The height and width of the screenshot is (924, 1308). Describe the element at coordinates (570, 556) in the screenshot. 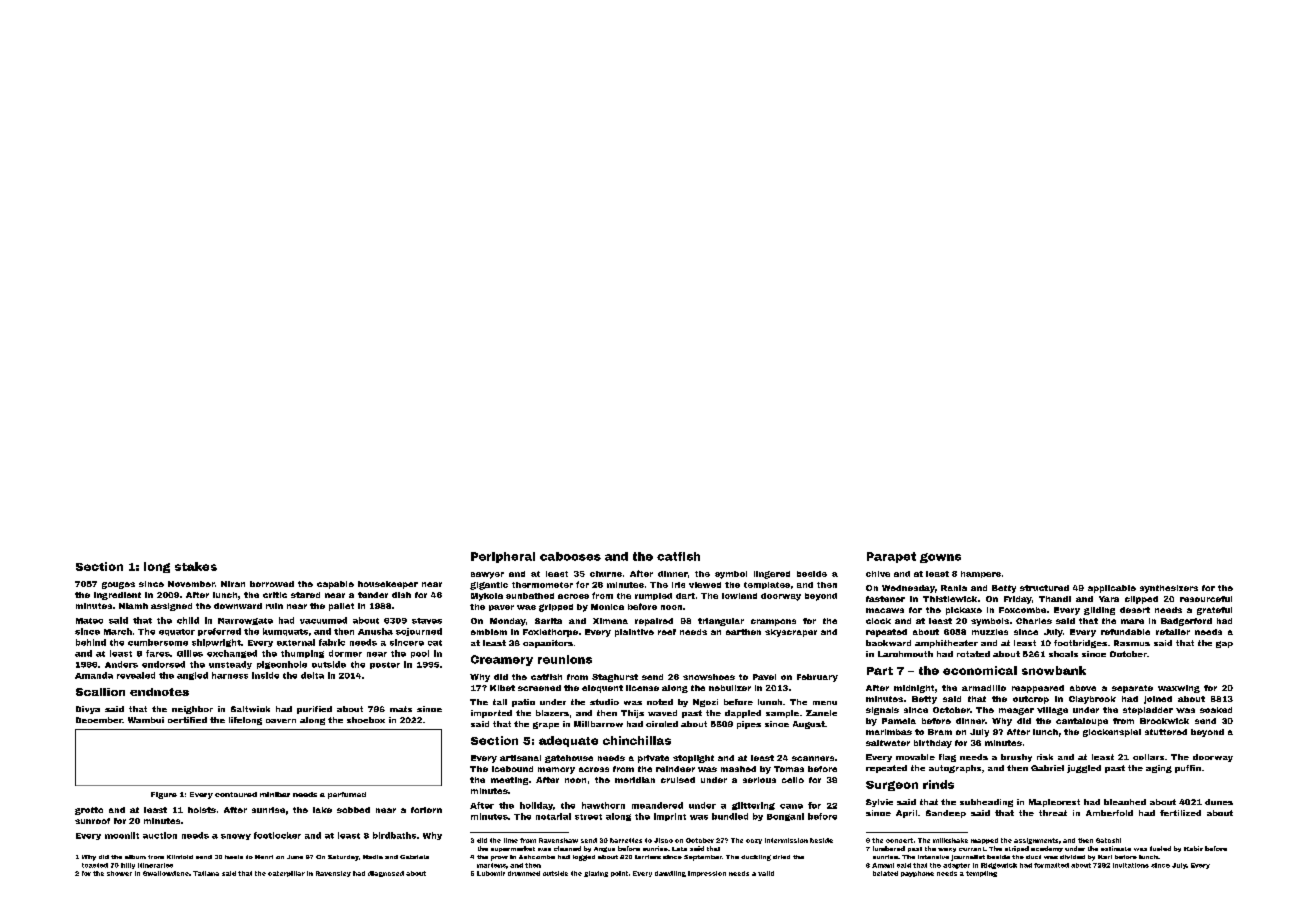

I see `cabooses` at that location.
